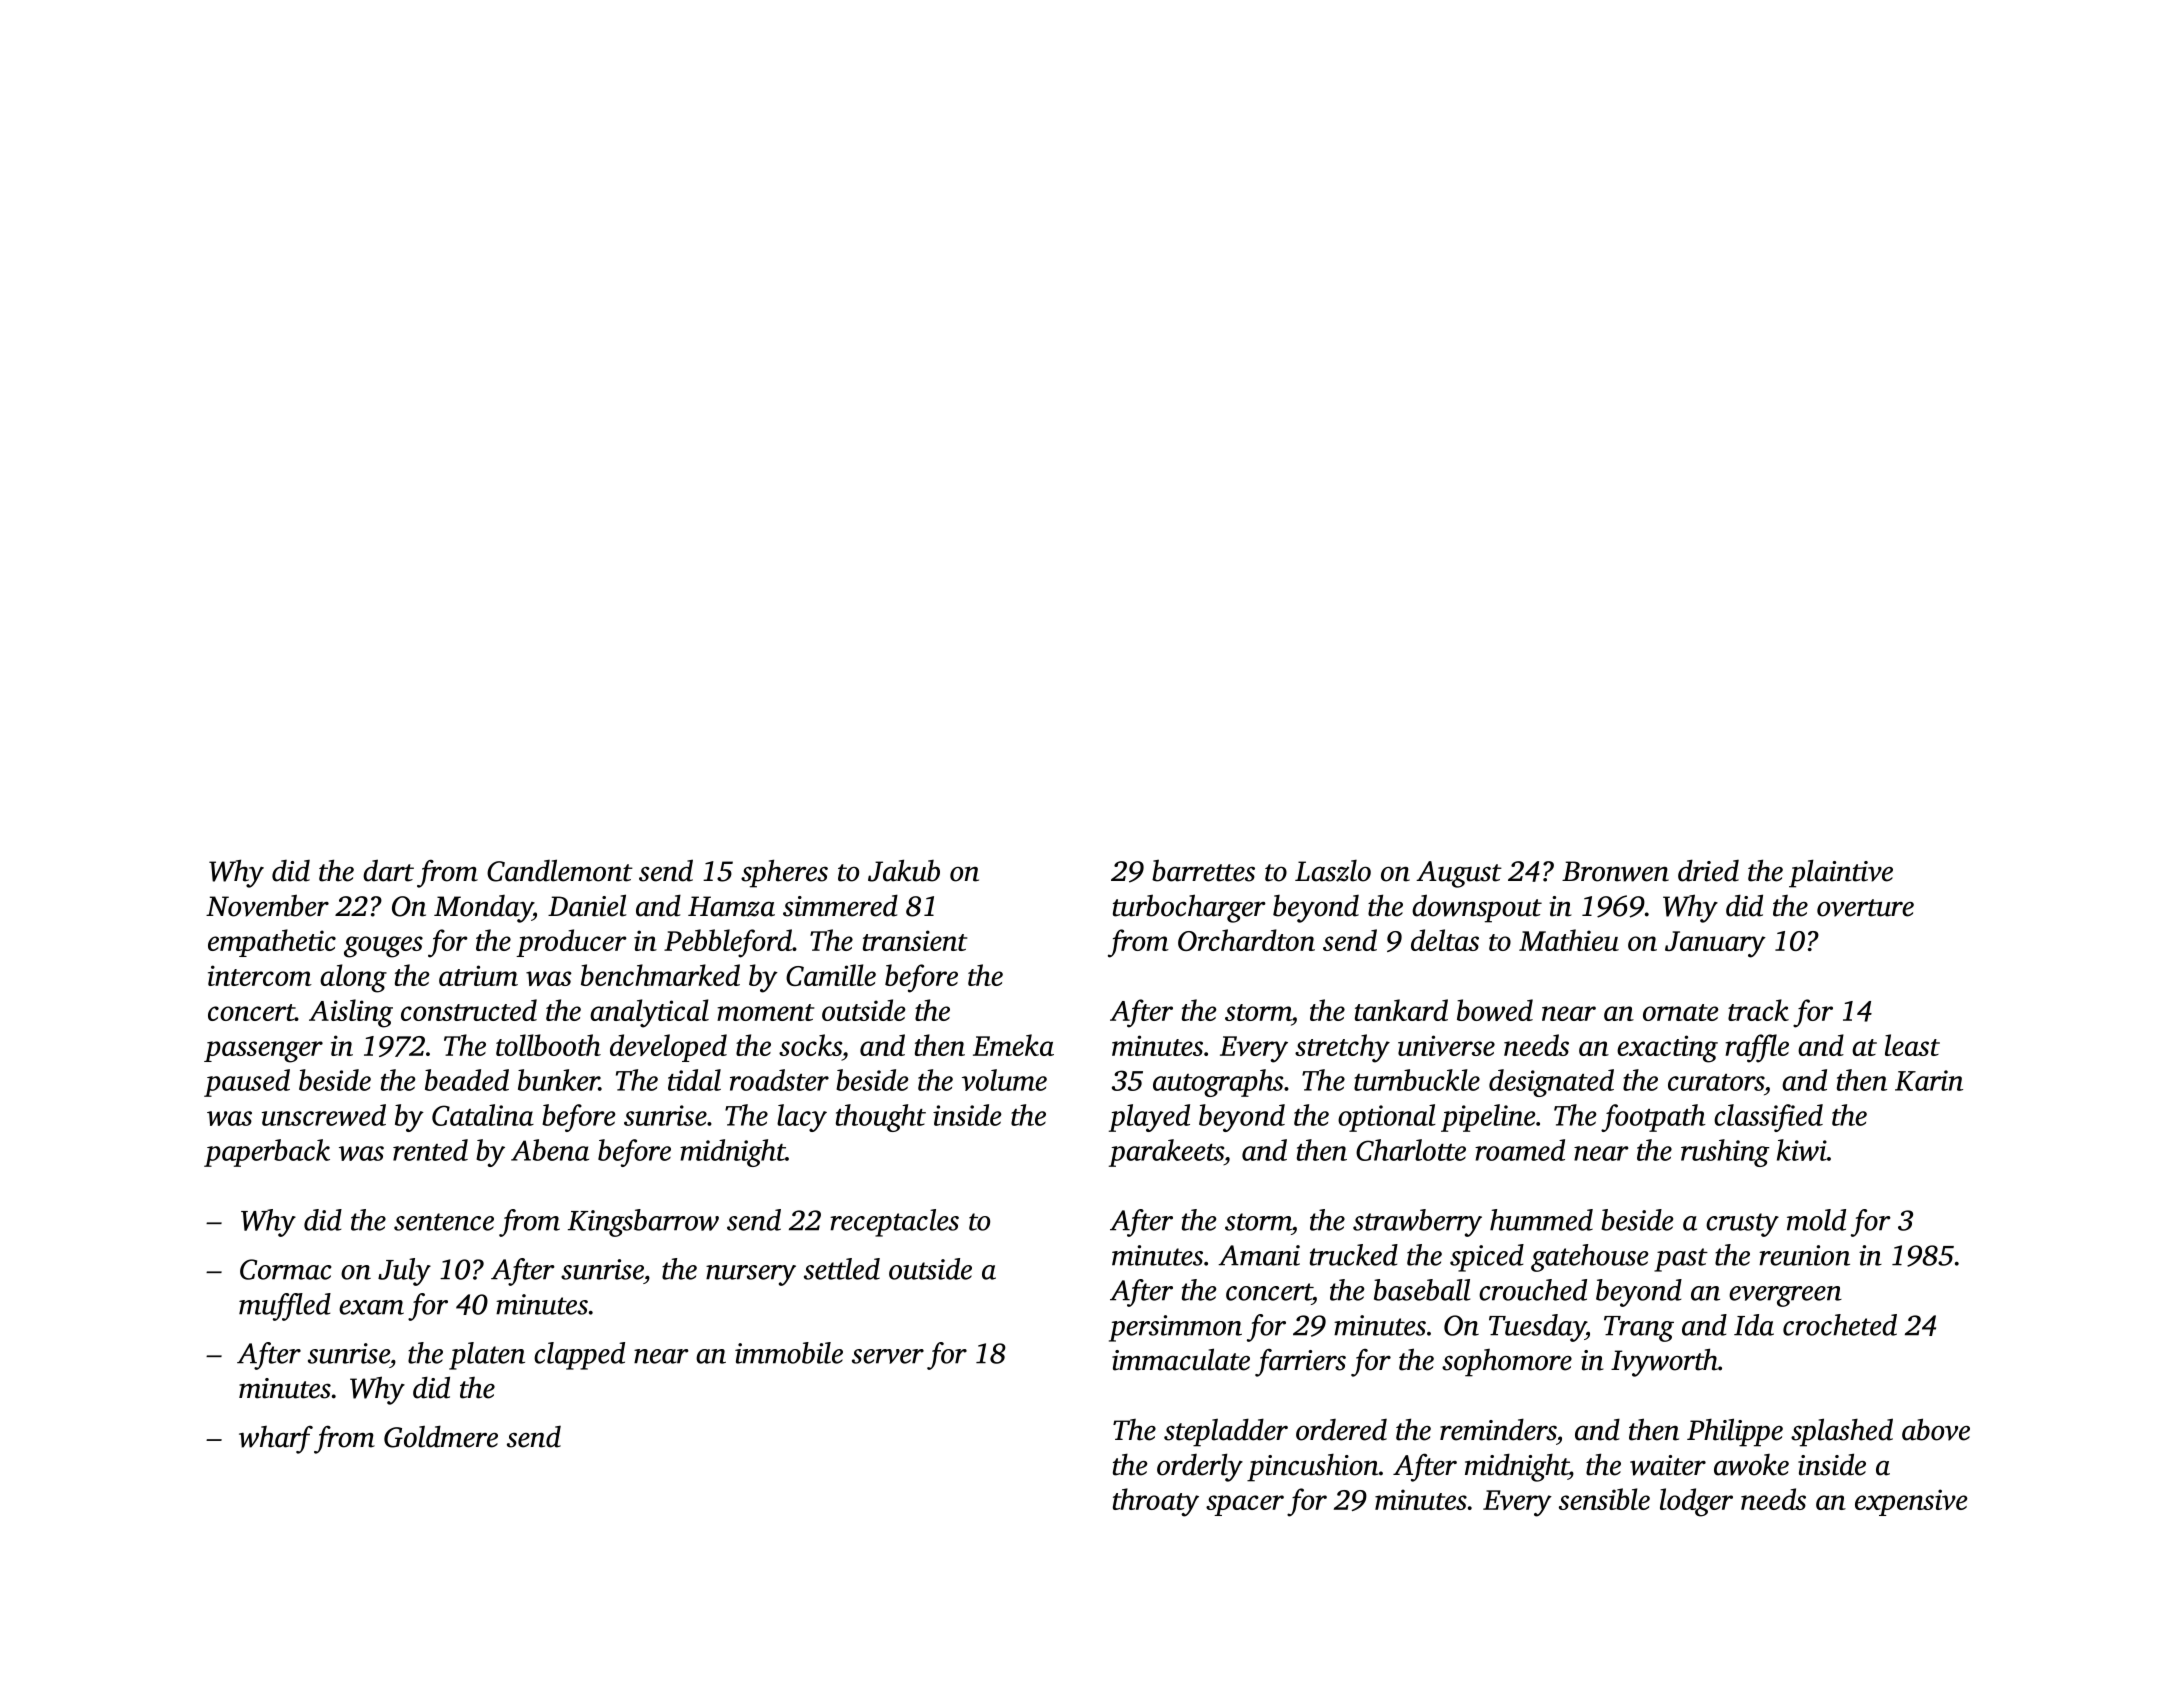  Describe the element at coordinates (1840, 1325) in the document. I see `crocheted` at that location.
